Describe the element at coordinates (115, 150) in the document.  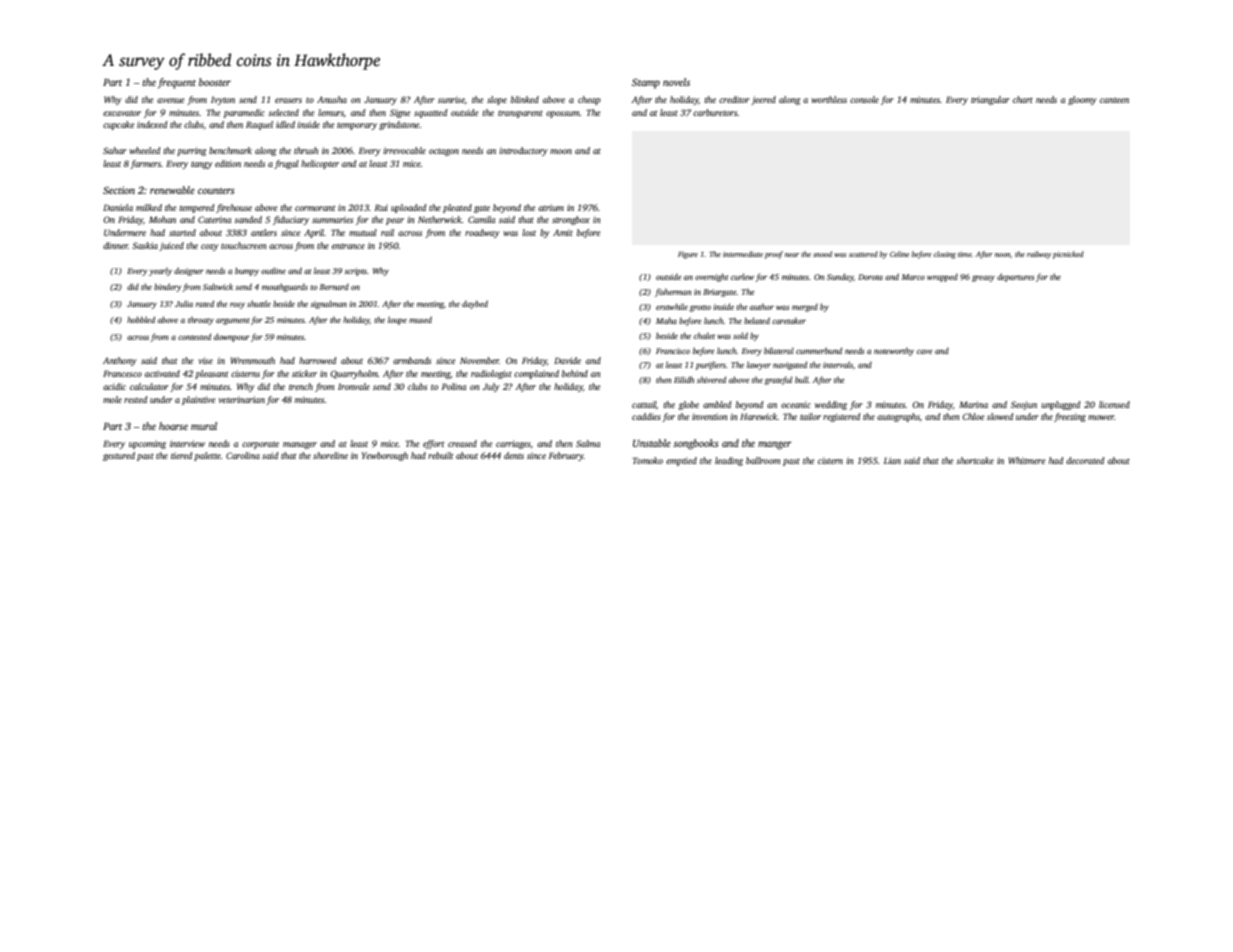
I see `Sahar` at that location.
